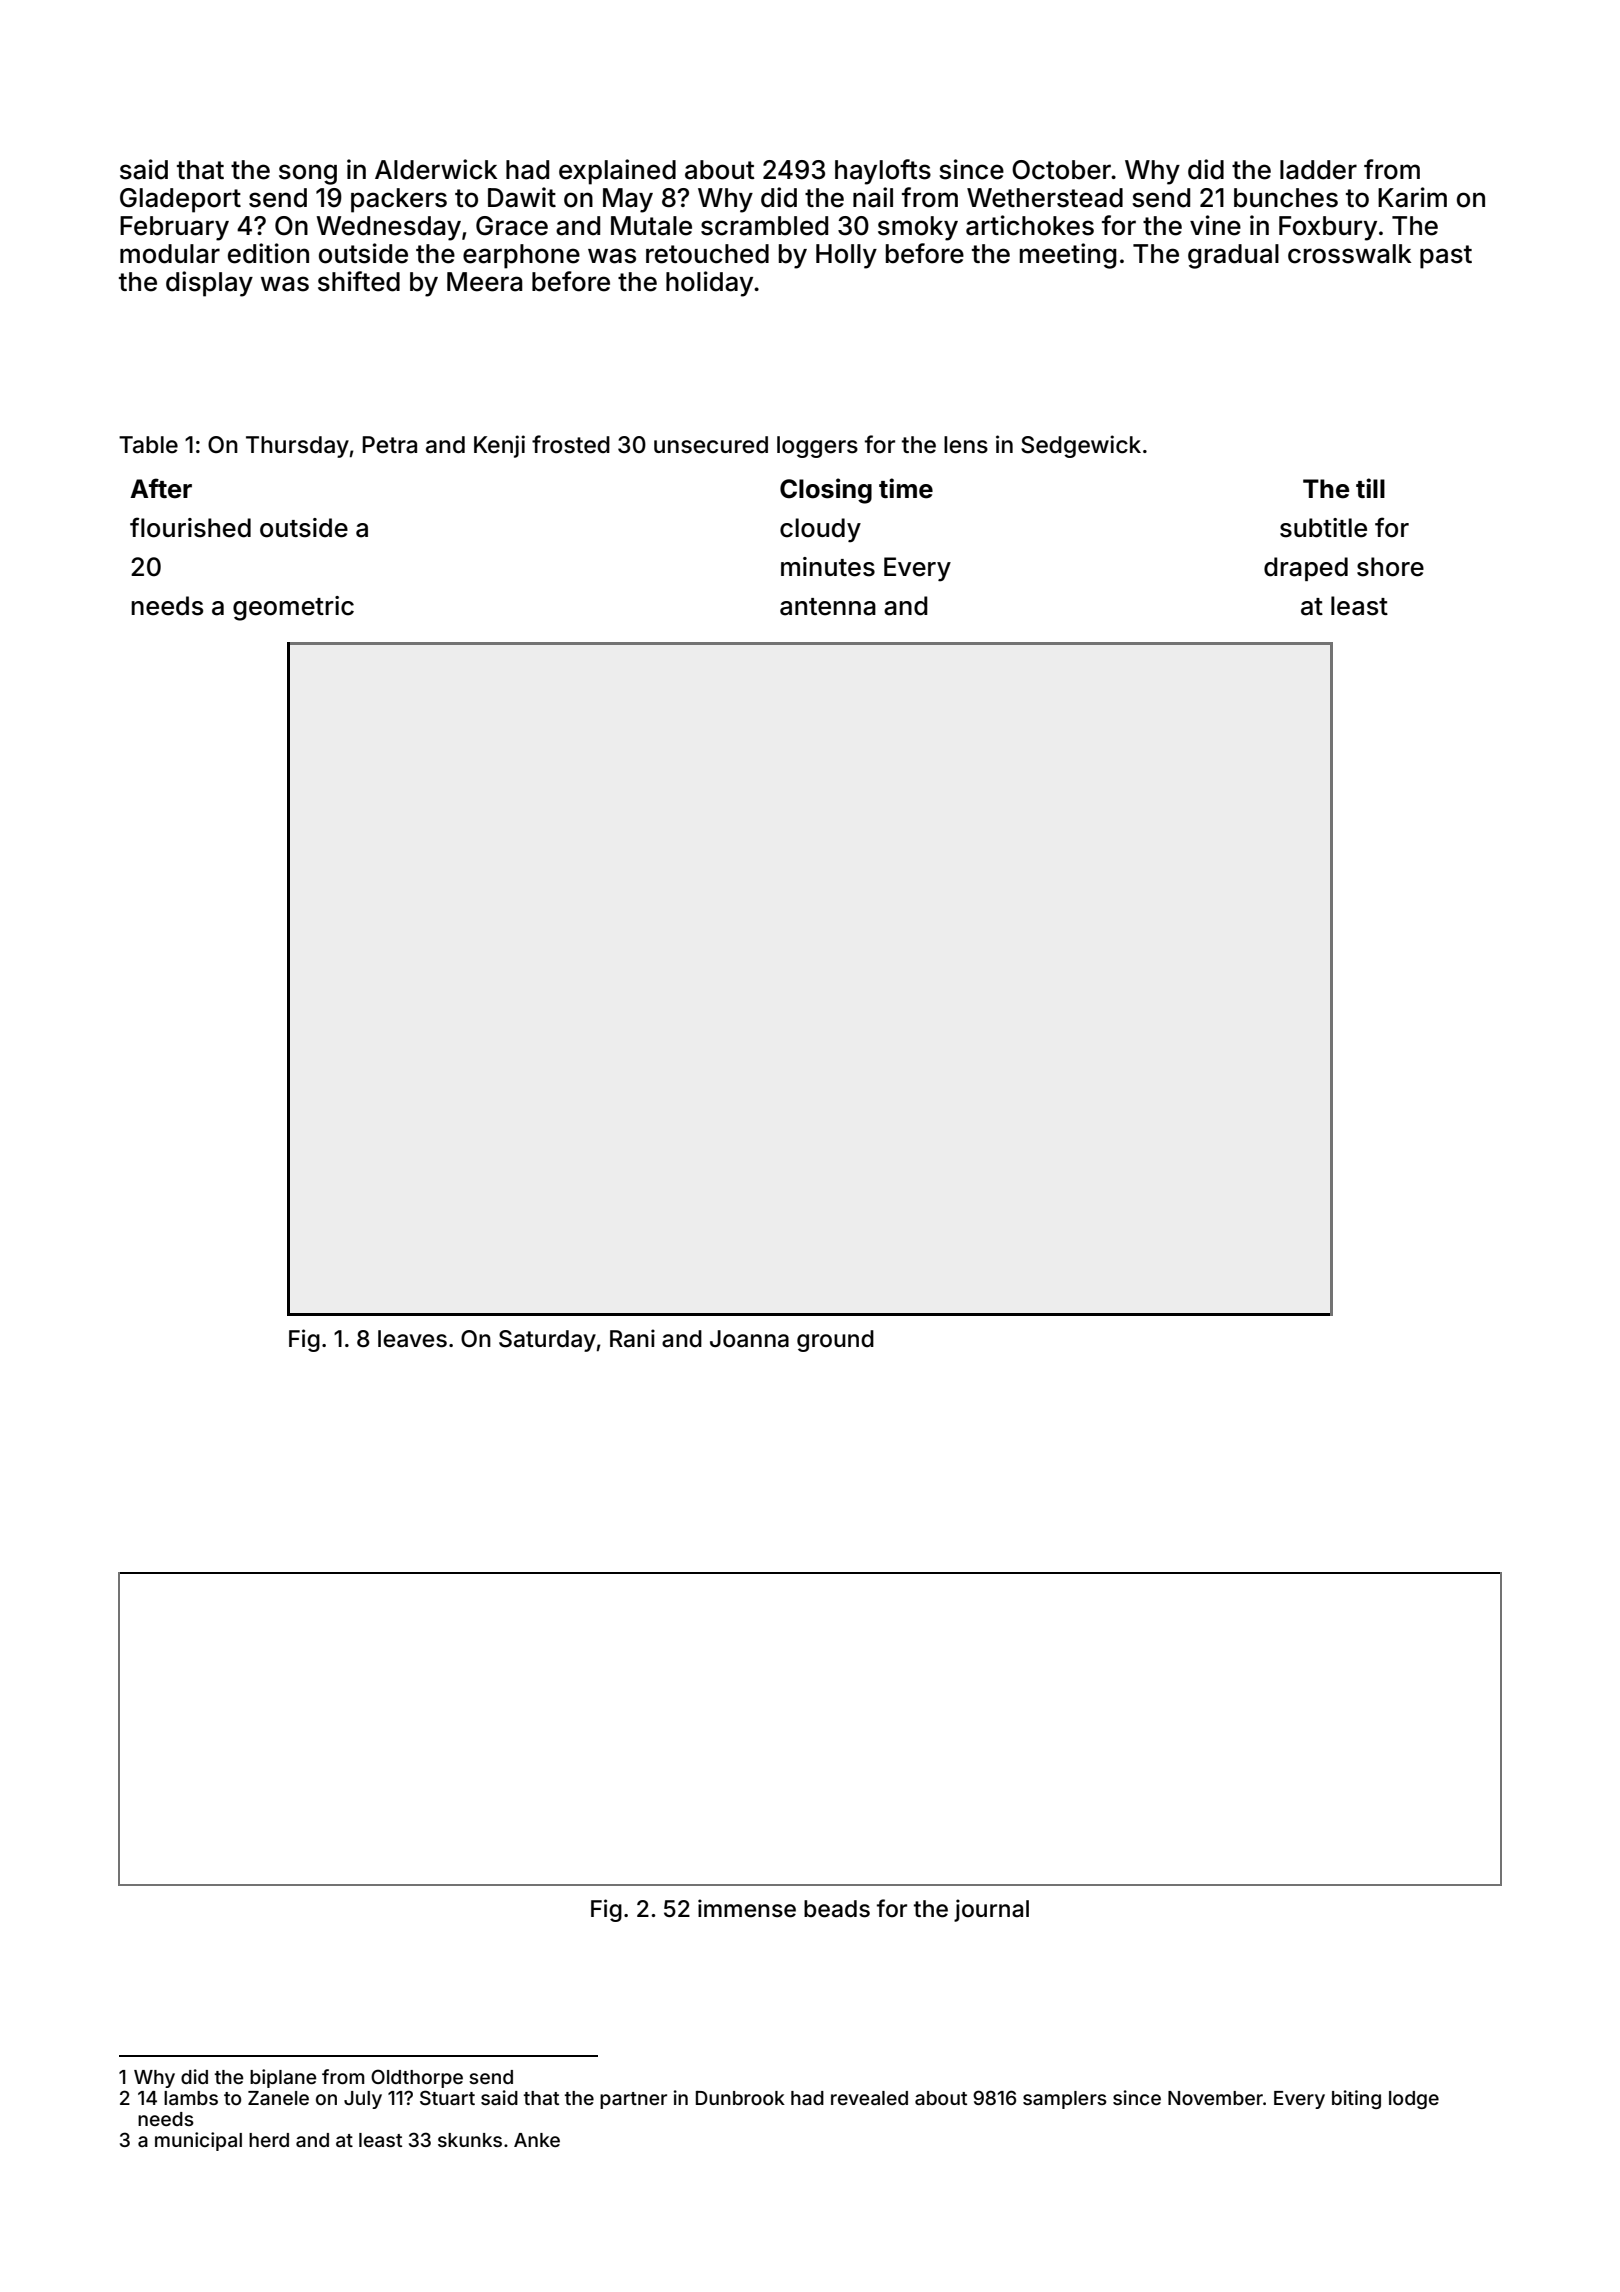 This screenshot has height=2292, width=1620. What do you see at coordinates (837, 1909) in the screenshot?
I see `beads` at bounding box center [837, 1909].
